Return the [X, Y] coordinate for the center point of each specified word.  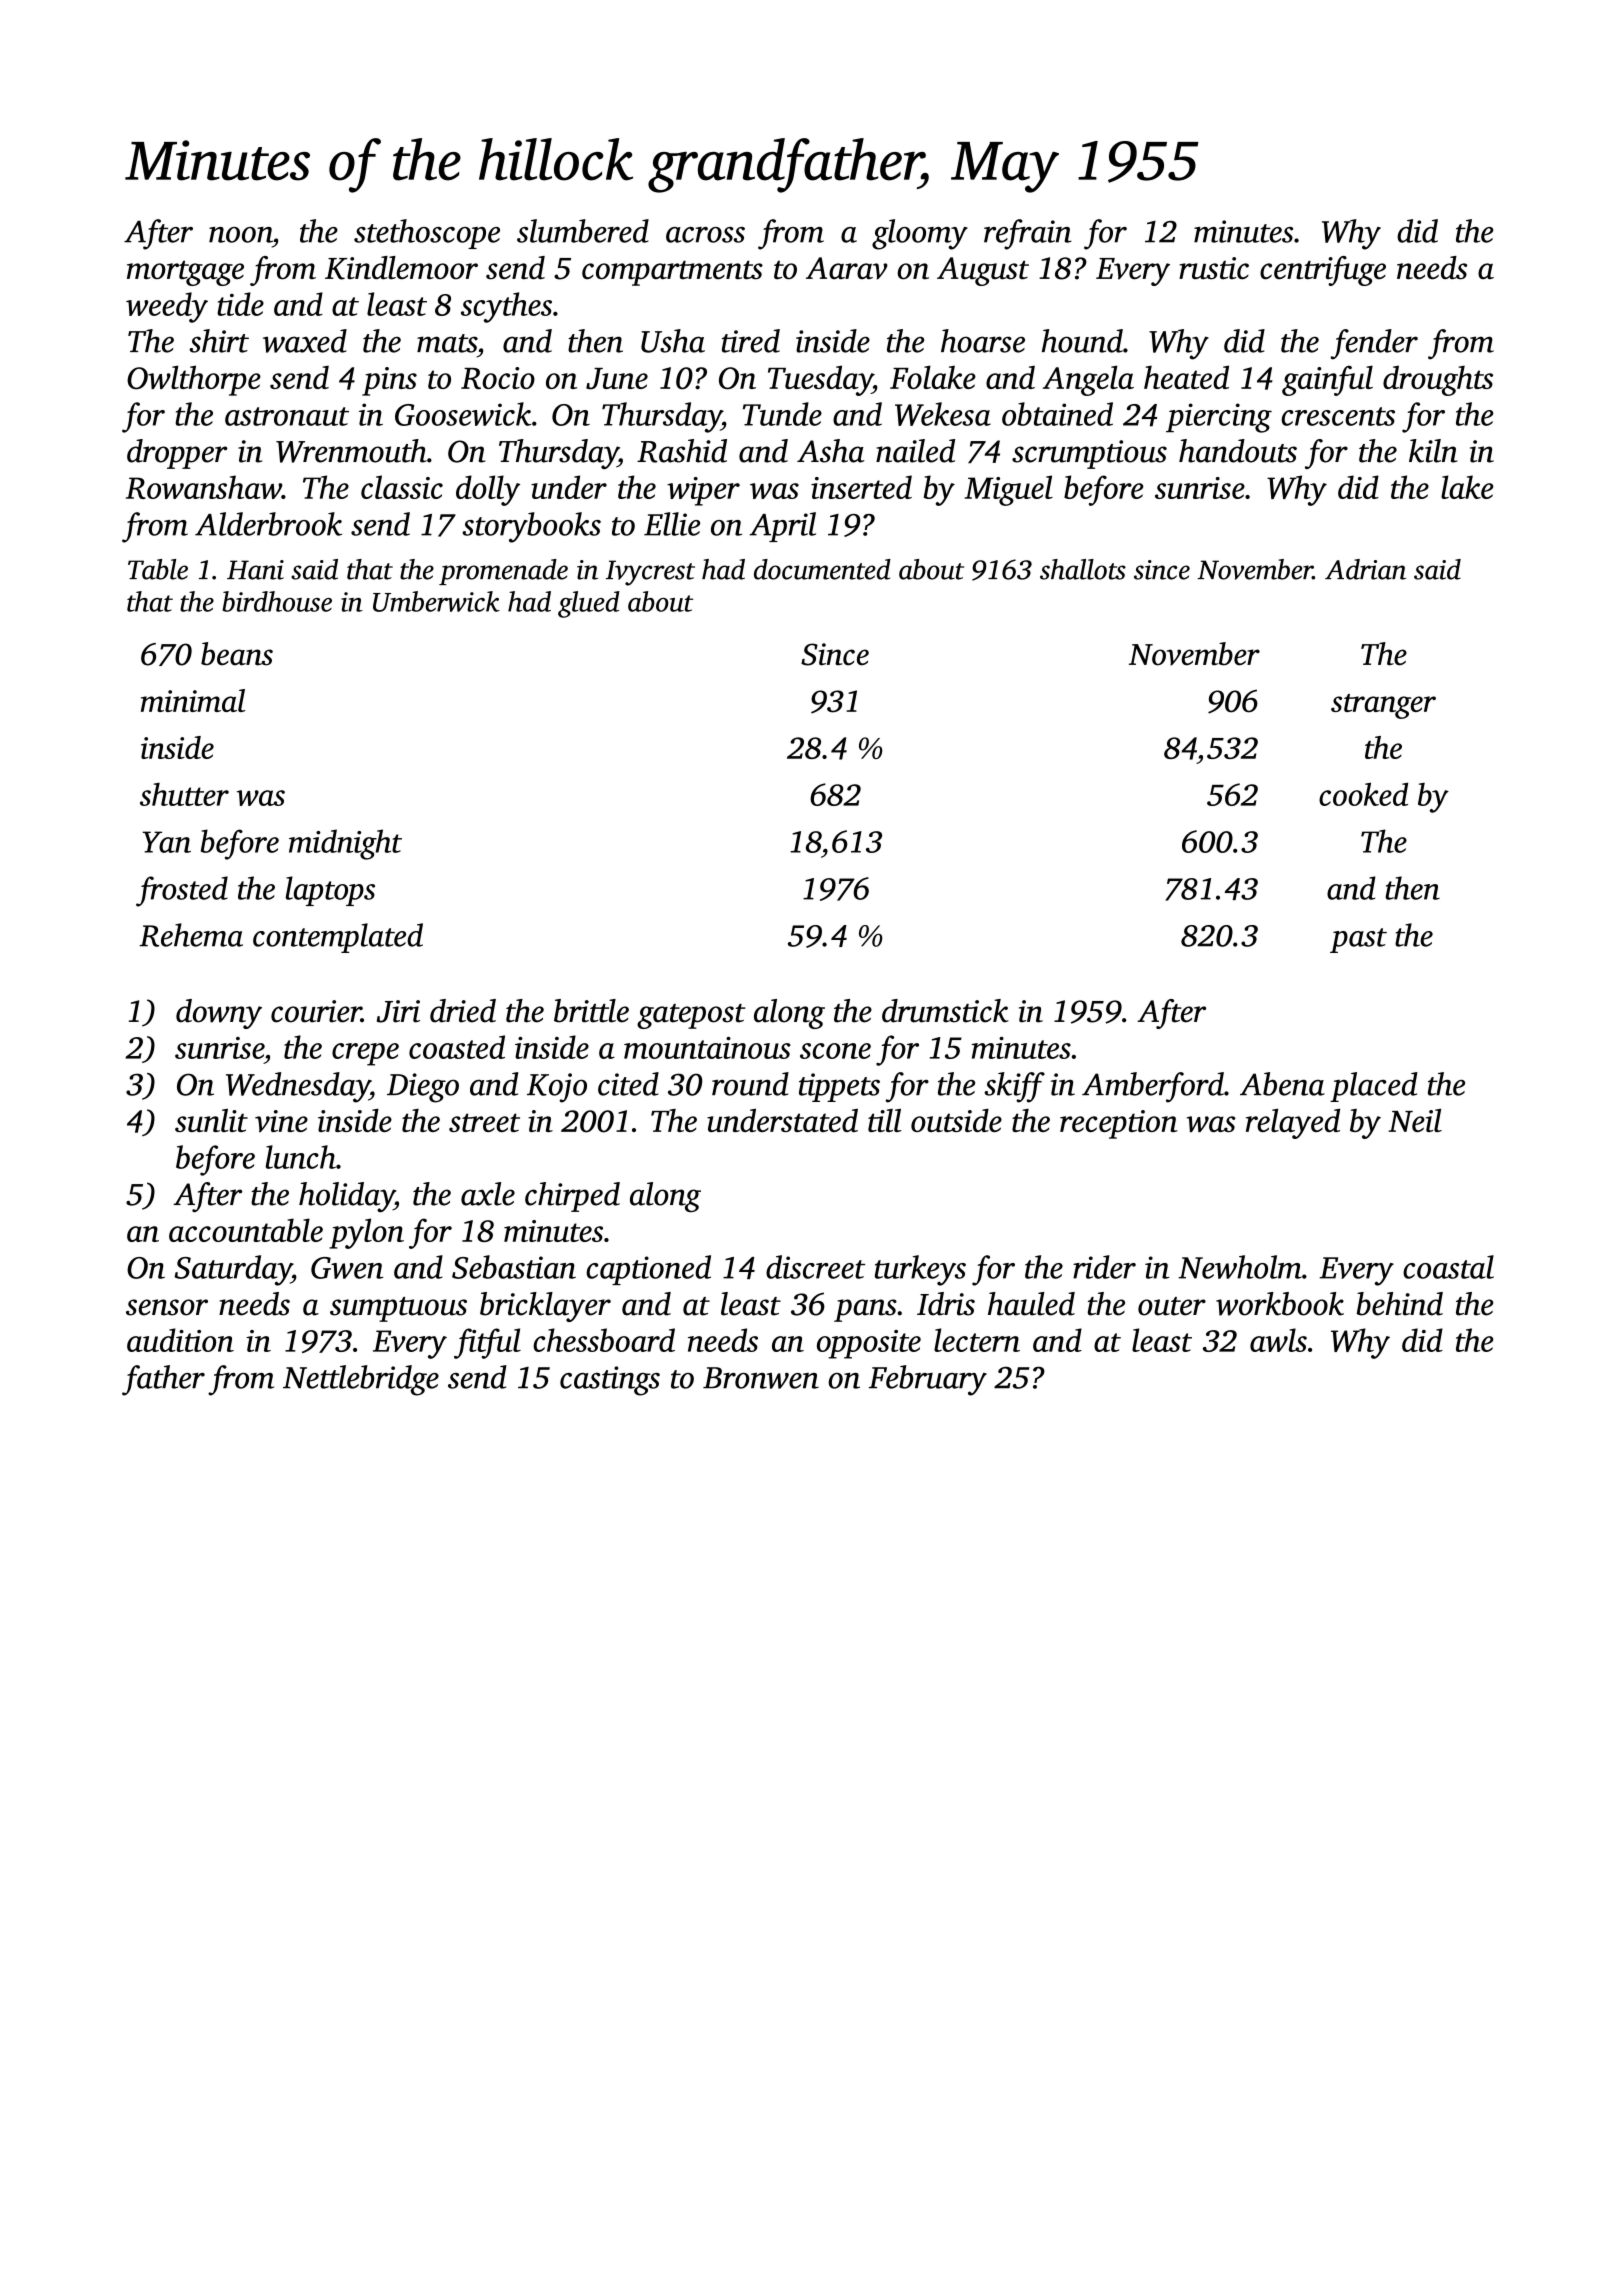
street [484, 1122]
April [782, 527]
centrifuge [1323, 271]
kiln [1433, 451]
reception [1119, 1124]
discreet [815, 1267]
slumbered [583, 231]
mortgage [185, 273]
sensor [167, 1307]
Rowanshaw [204, 487]
